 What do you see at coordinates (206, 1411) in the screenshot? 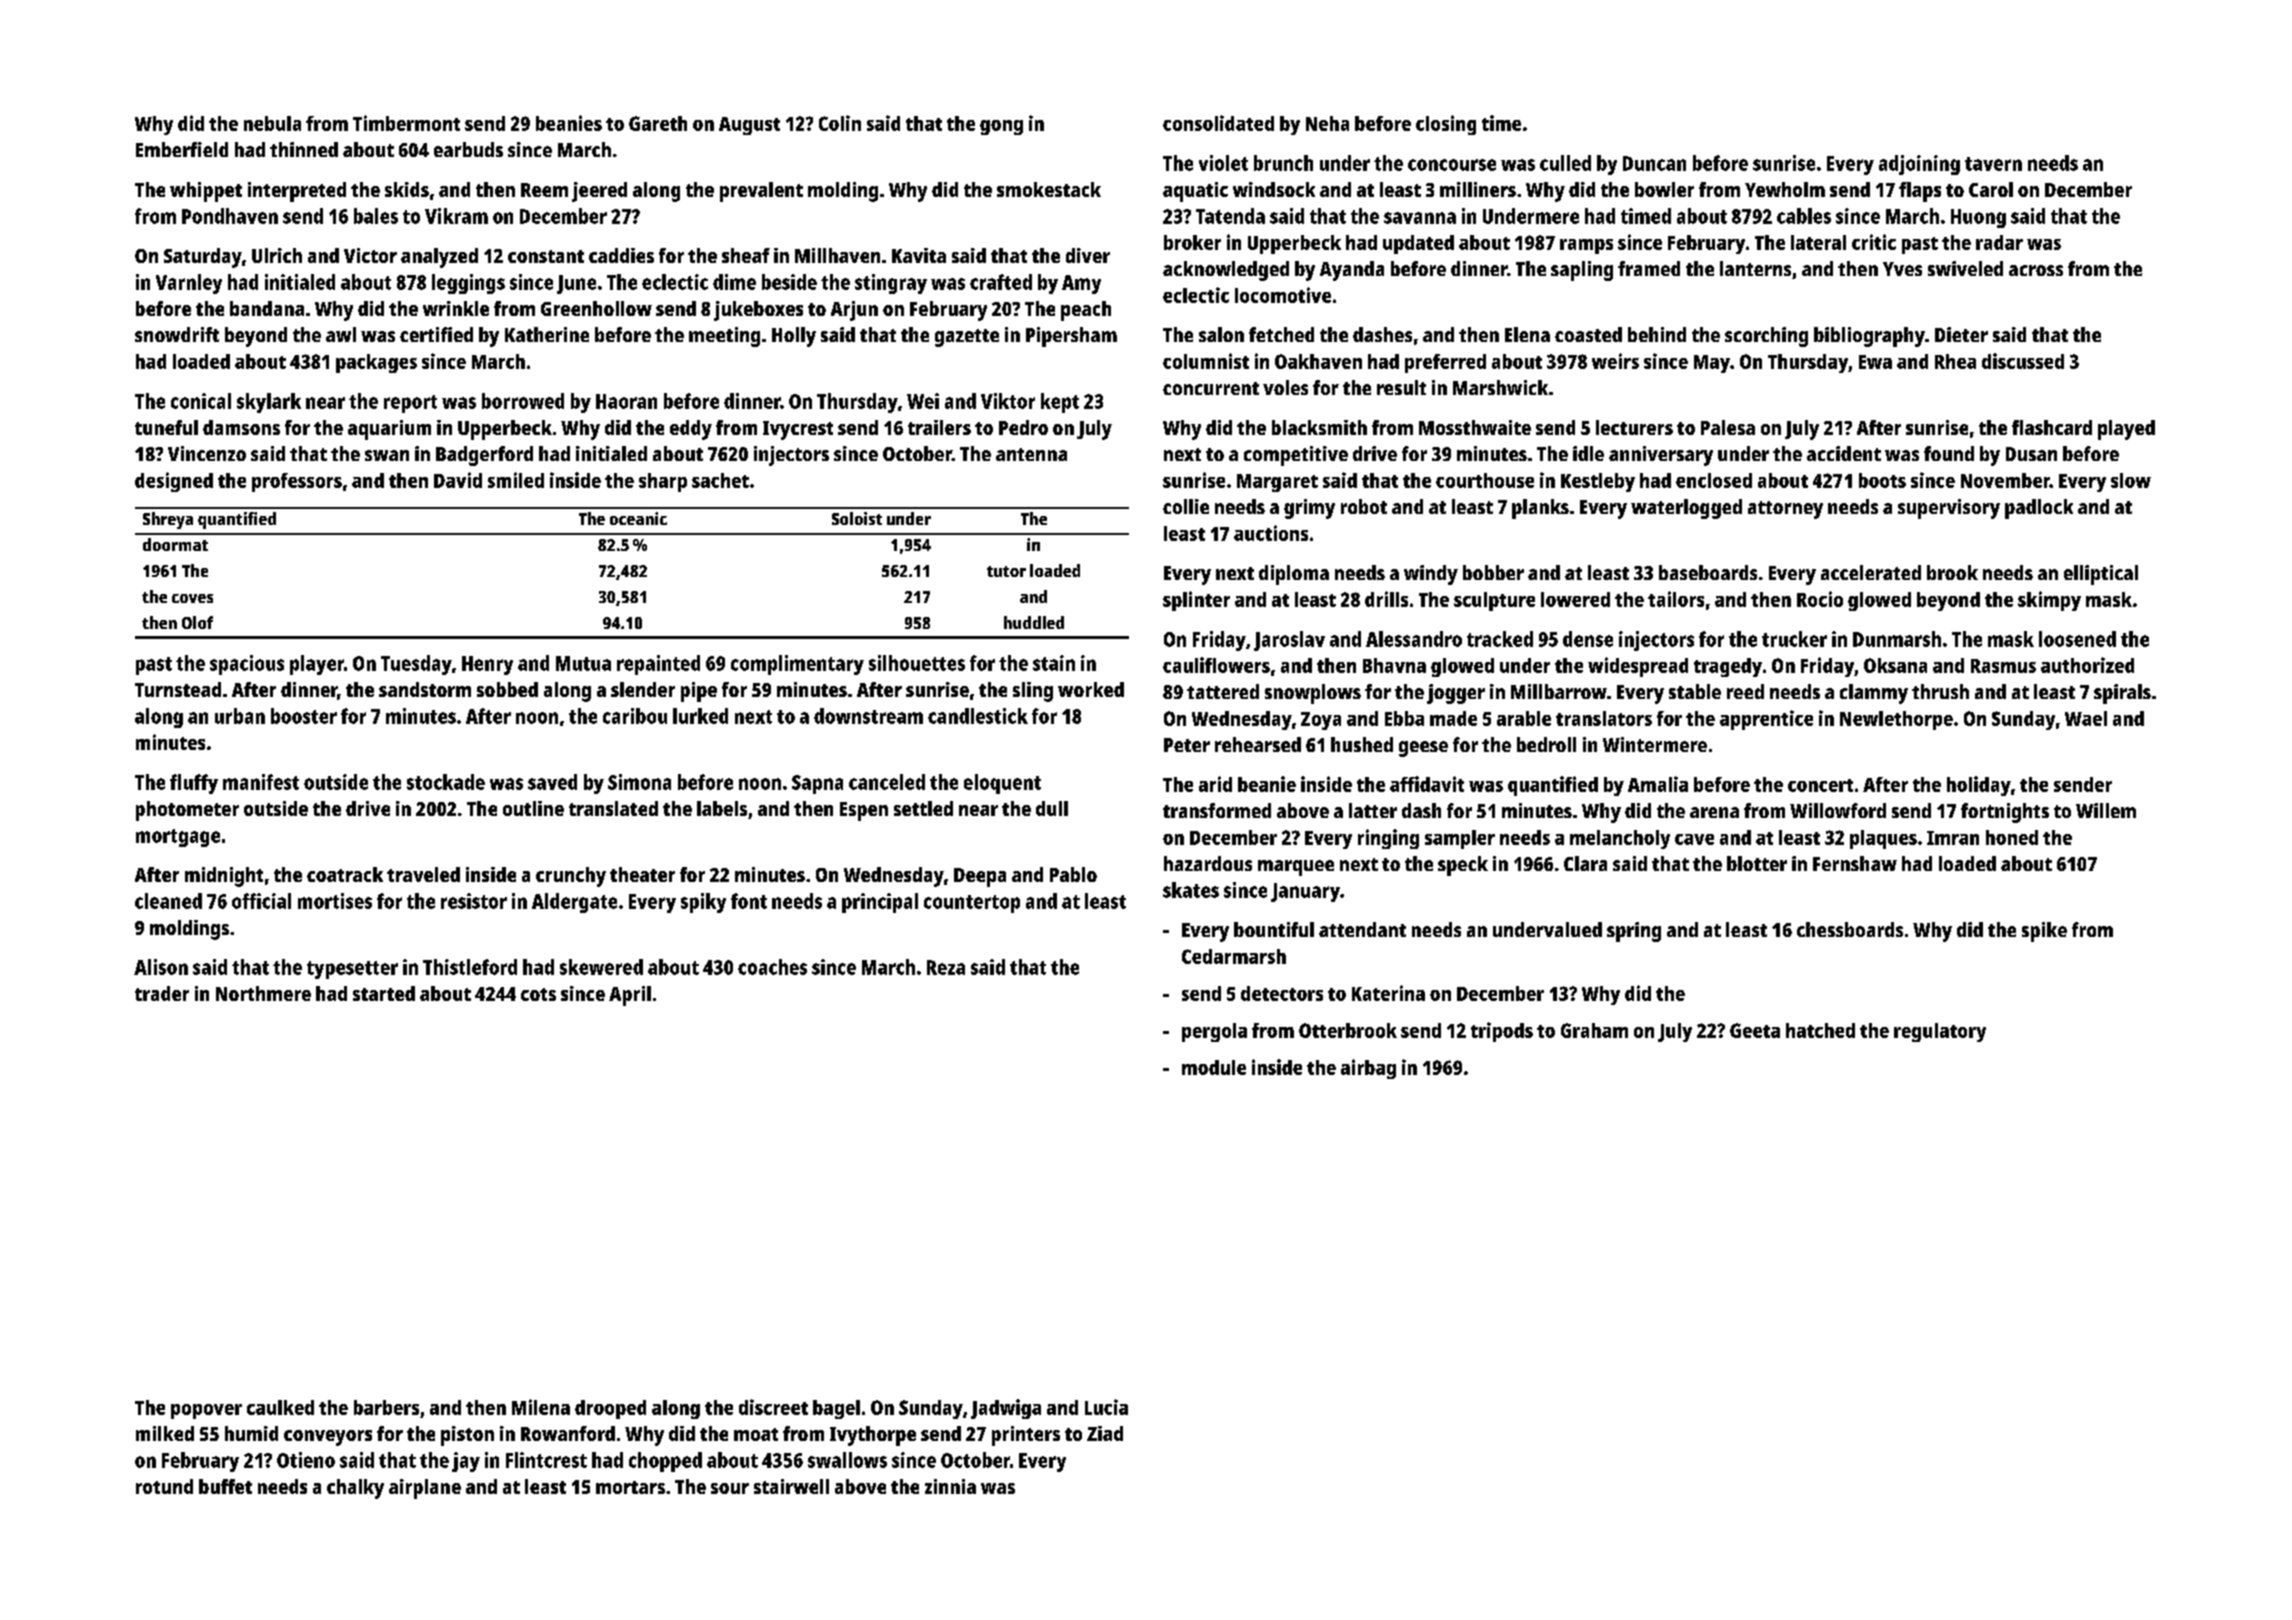
I see `popover` at bounding box center [206, 1411].
